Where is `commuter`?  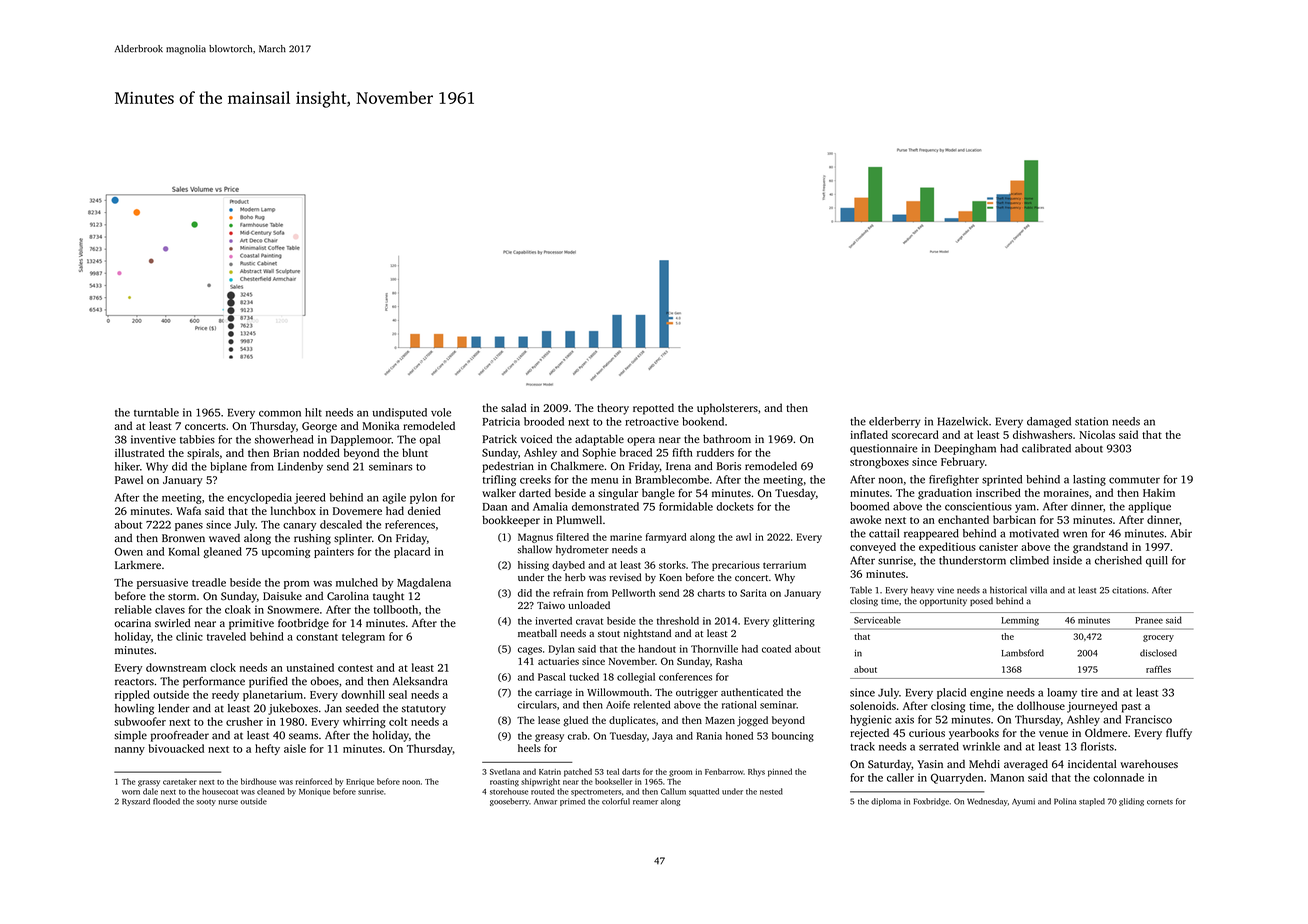
commuter is located at coordinates (1134, 480).
